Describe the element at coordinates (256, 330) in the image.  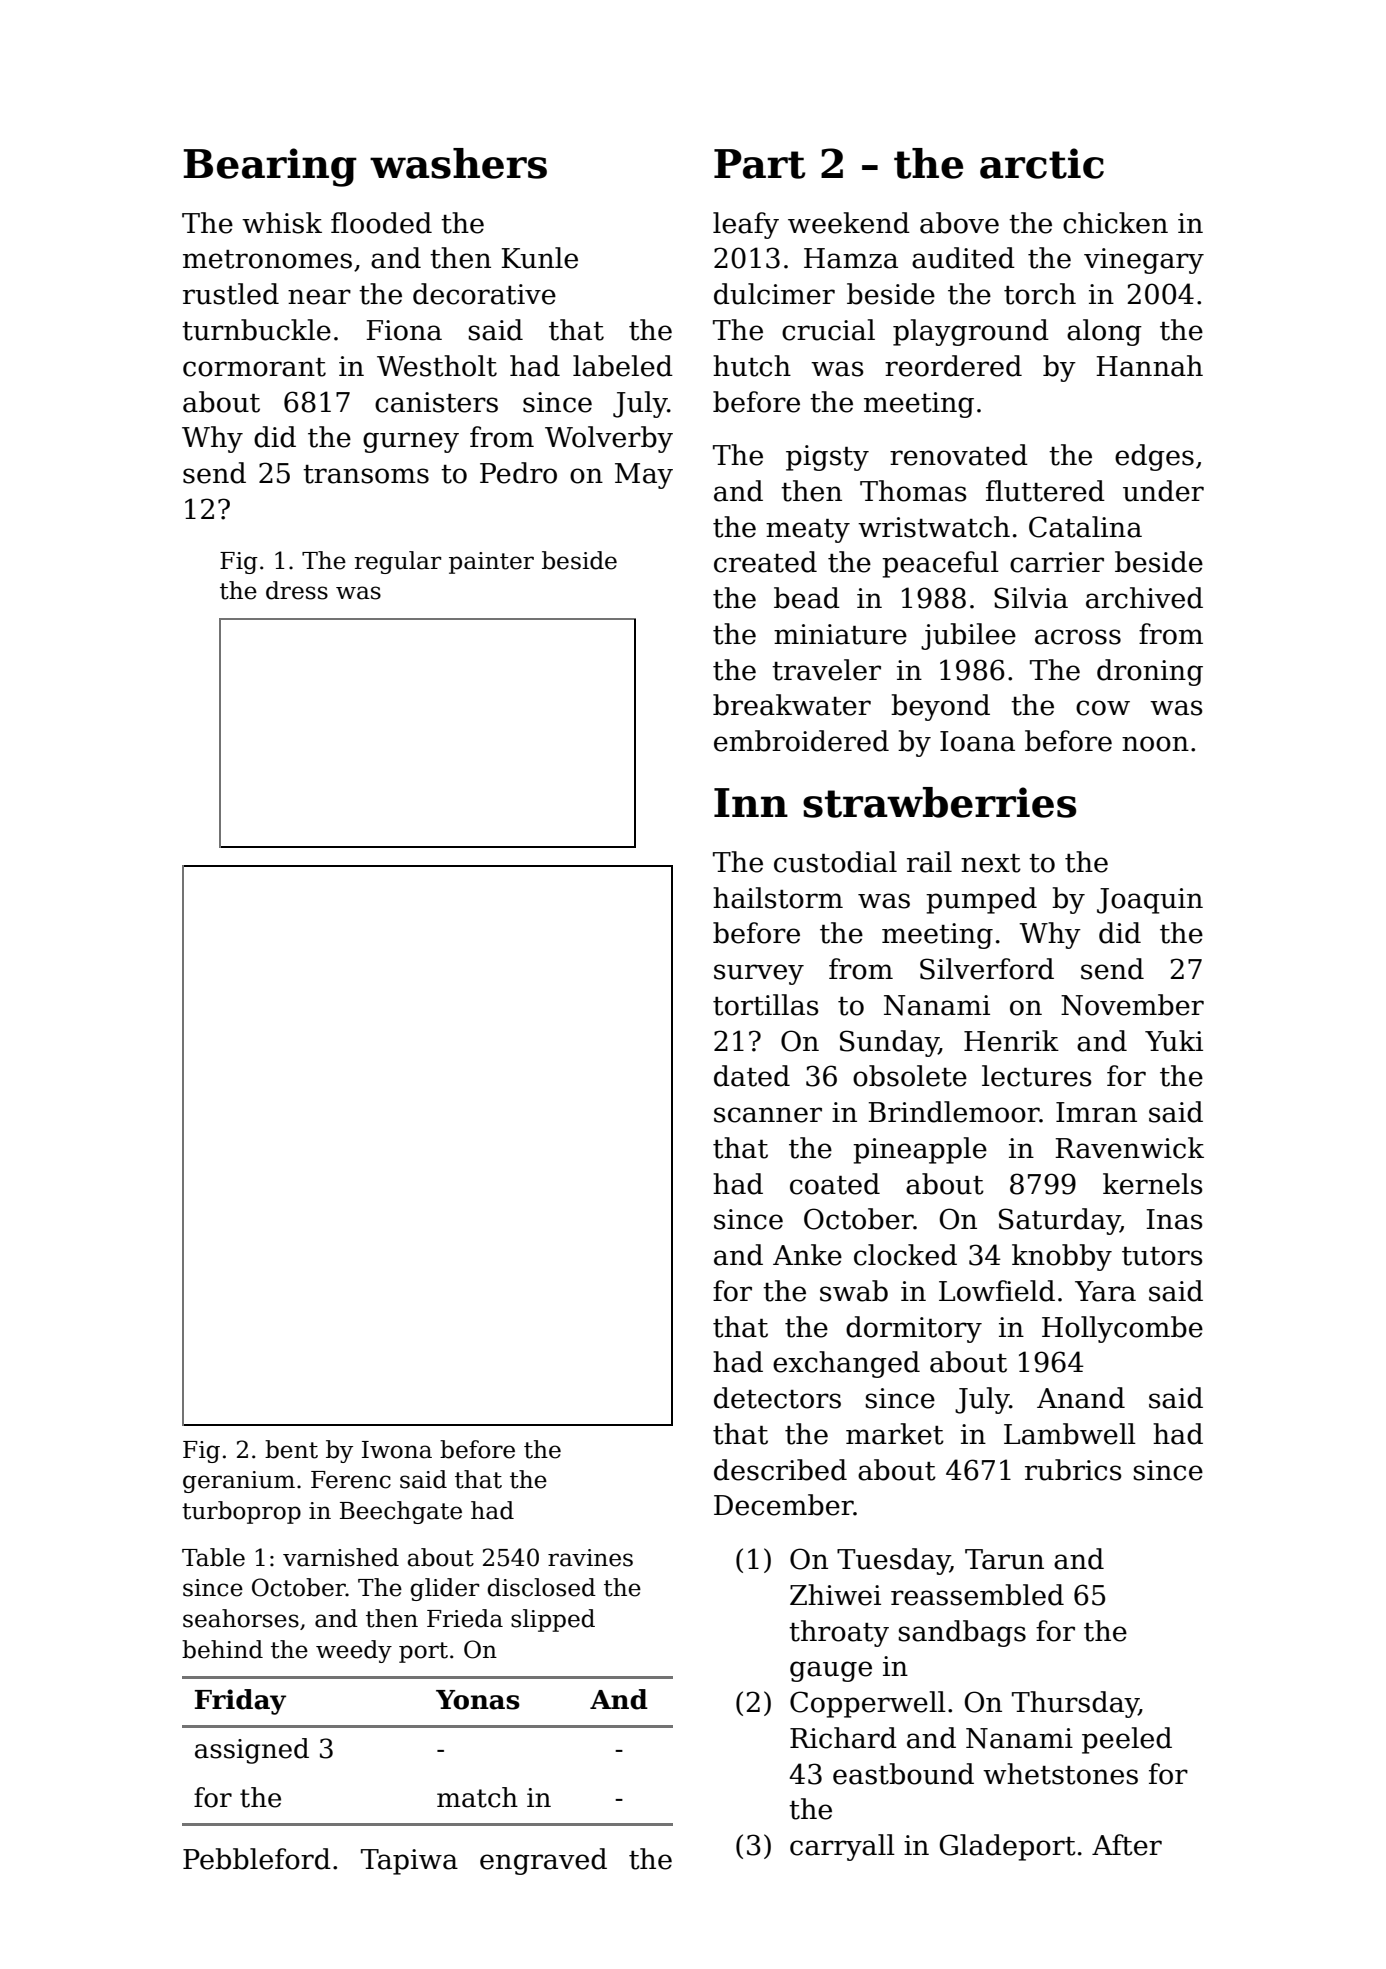
I see `turnbuckle` at that location.
